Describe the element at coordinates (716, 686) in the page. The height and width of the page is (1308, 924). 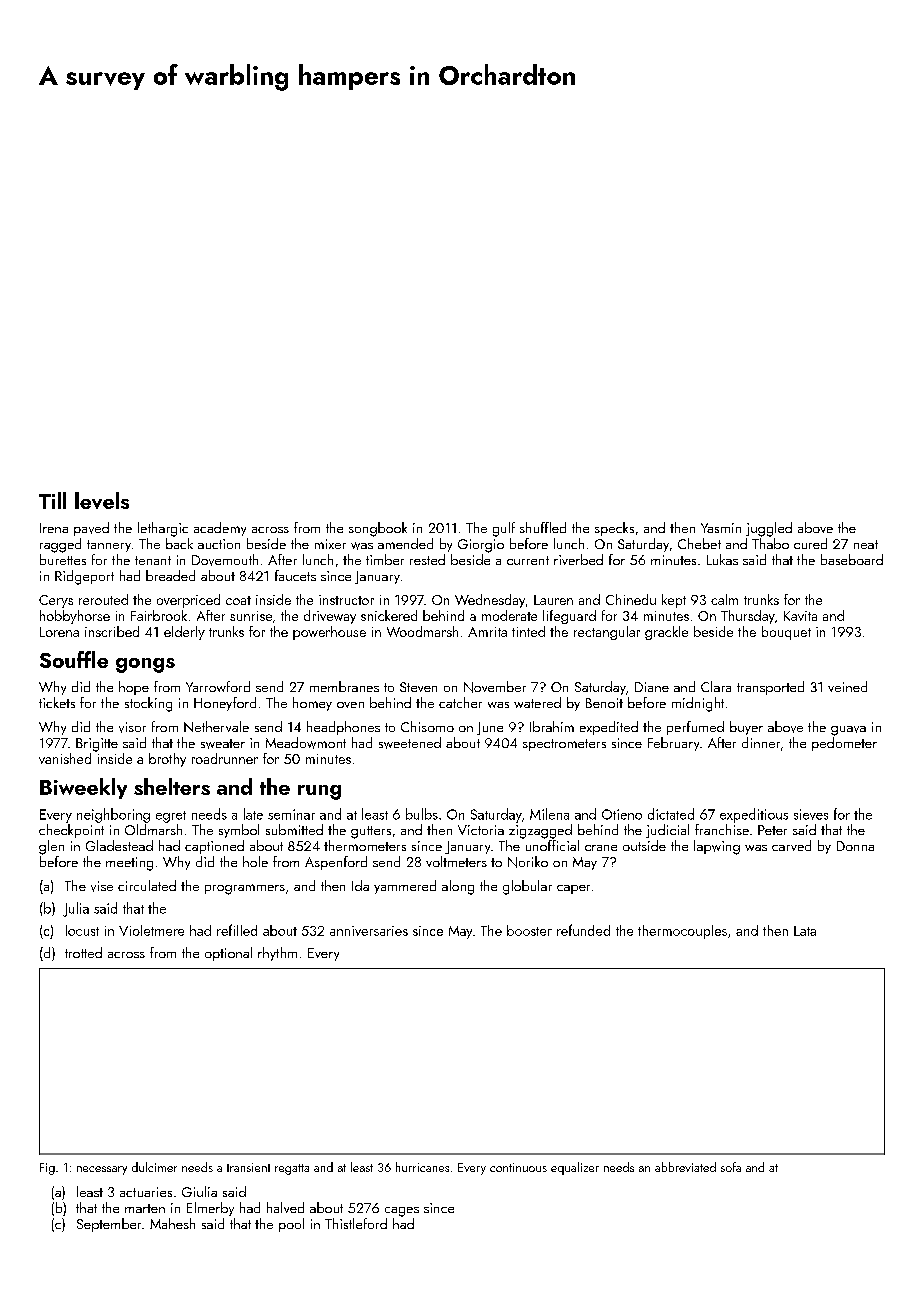
I see `Clara` at that location.
